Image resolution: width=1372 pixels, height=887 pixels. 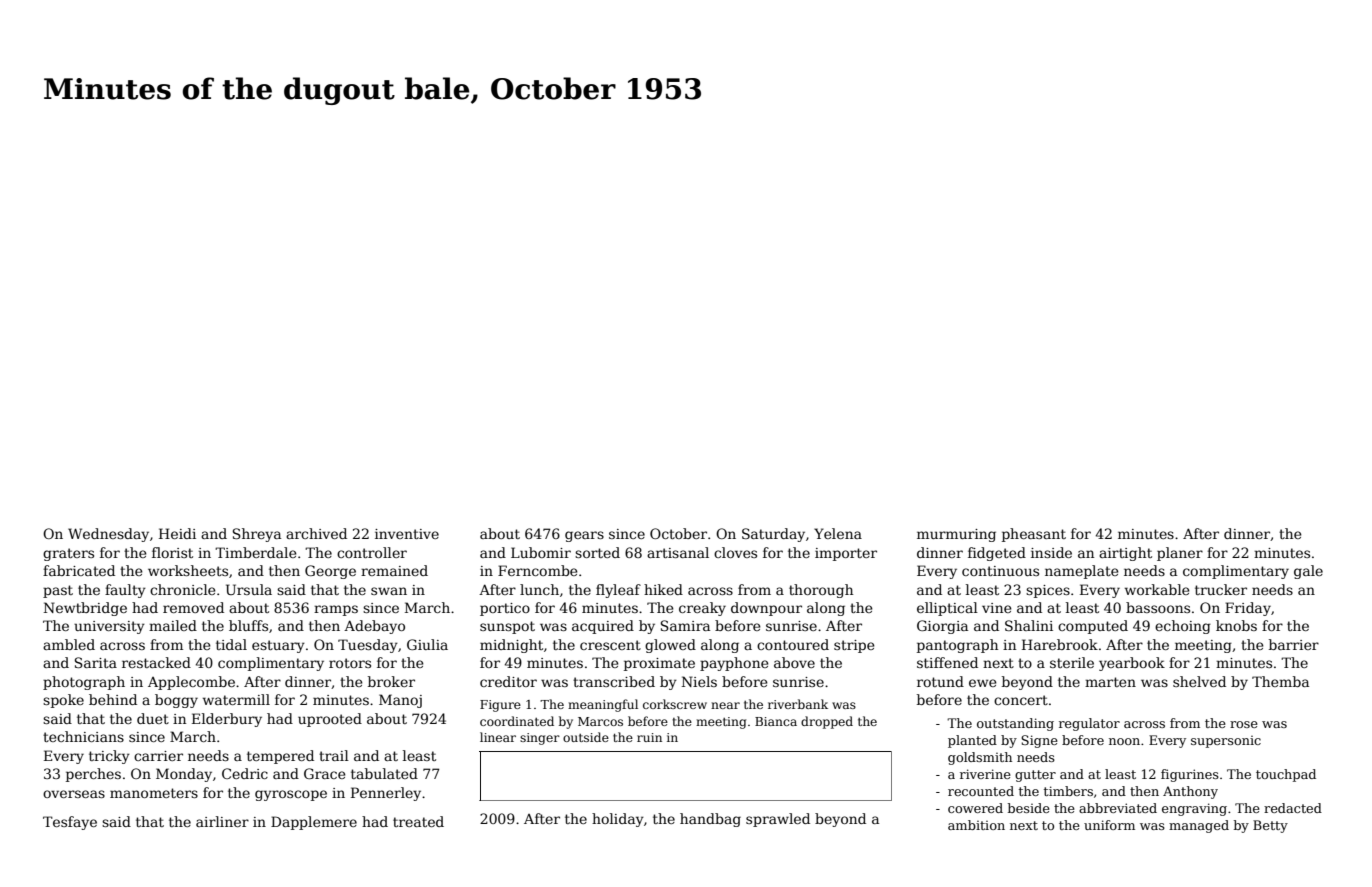 What do you see at coordinates (838, 533) in the document?
I see `Yelena` at bounding box center [838, 533].
